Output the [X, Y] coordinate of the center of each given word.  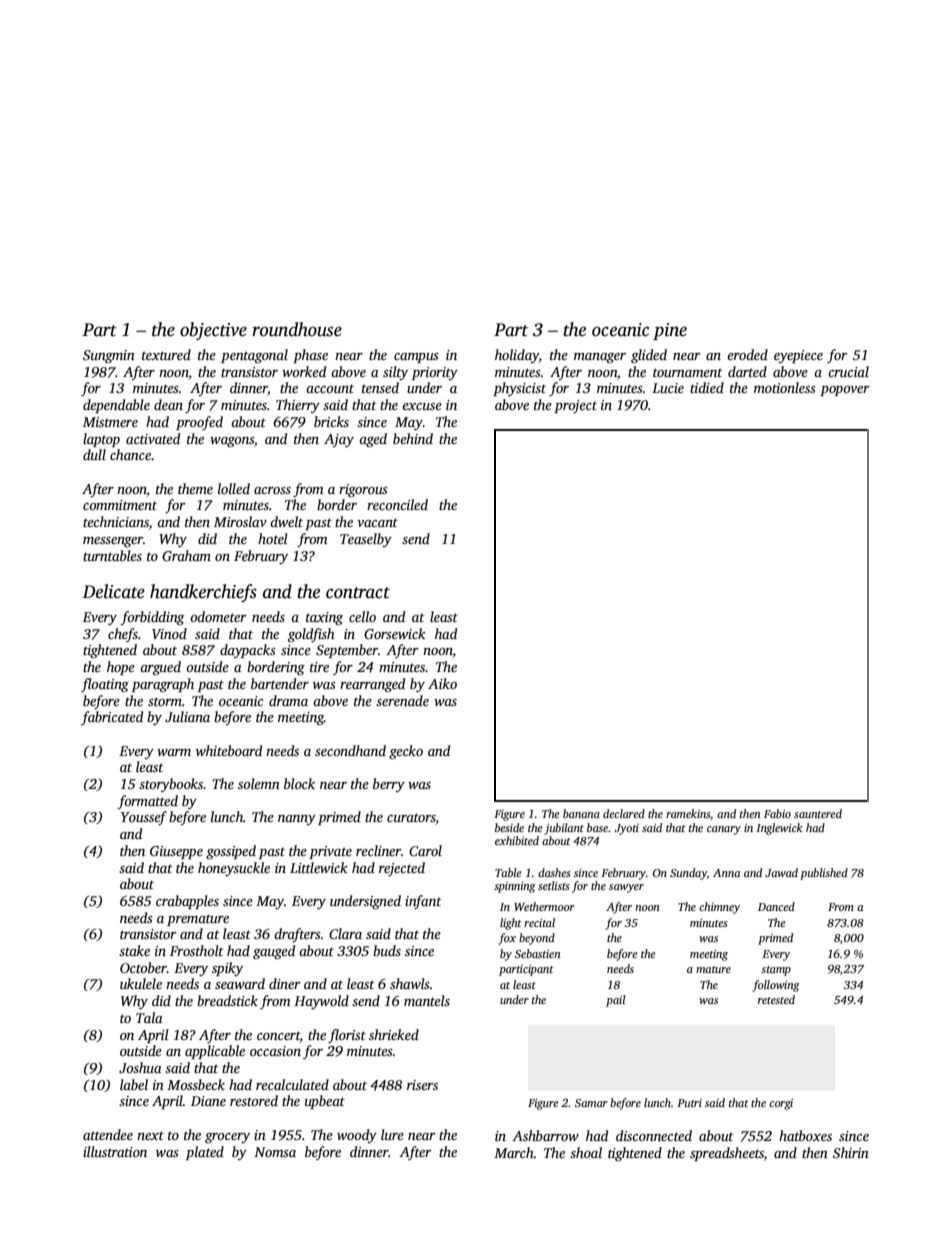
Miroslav [240, 521]
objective [213, 331]
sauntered [818, 813]
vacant [377, 522]
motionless [785, 387]
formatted [148, 802]
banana [581, 813]
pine [670, 331]
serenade [402, 700]
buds [387, 950]
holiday [517, 356]
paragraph [163, 685]
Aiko [442, 683]
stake [134, 950]
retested [776, 999]
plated [205, 1153]
